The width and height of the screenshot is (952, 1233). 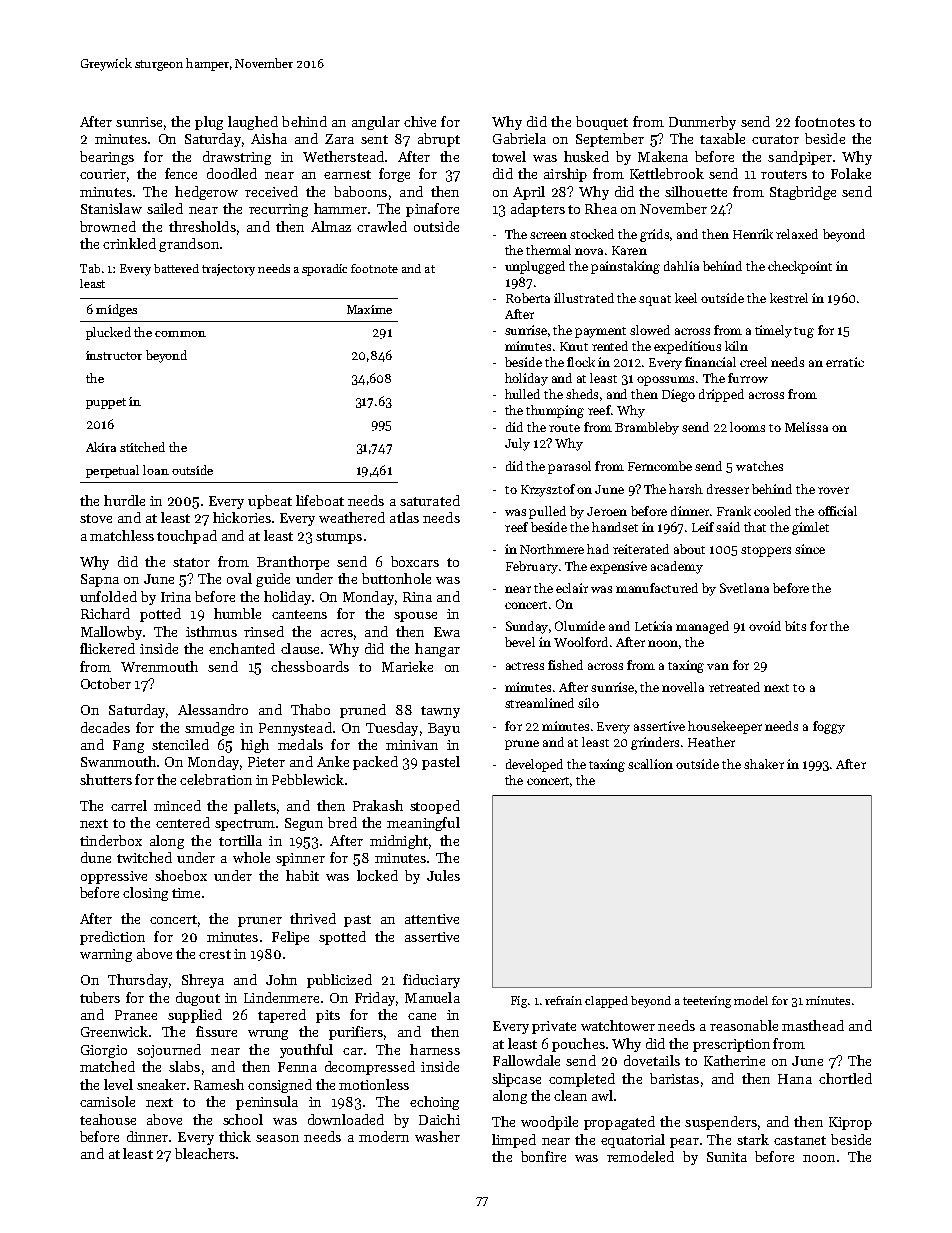 What do you see at coordinates (810, 549) in the screenshot?
I see `since` at bounding box center [810, 549].
